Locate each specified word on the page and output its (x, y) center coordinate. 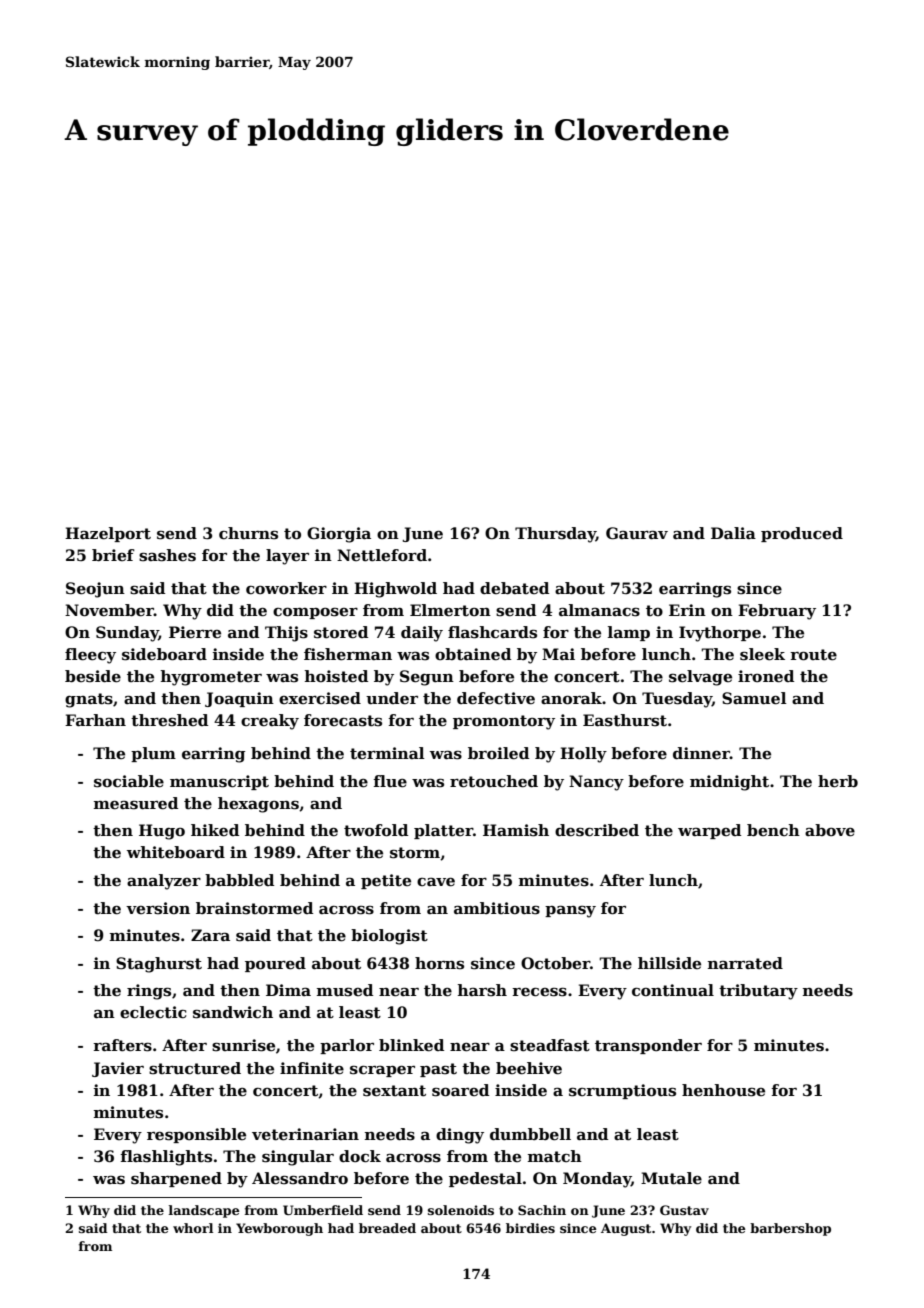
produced (802, 534)
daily (422, 634)
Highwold (395, 590)
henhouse (723, 1090)
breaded (387, 1228)
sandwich (233, 1012)
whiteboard (176, 852)
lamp (629, 633)
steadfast (550, 1045)
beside (93, 676)
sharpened (176, 1179)
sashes (167, 555)
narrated (745, 963)
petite (386, 881)
